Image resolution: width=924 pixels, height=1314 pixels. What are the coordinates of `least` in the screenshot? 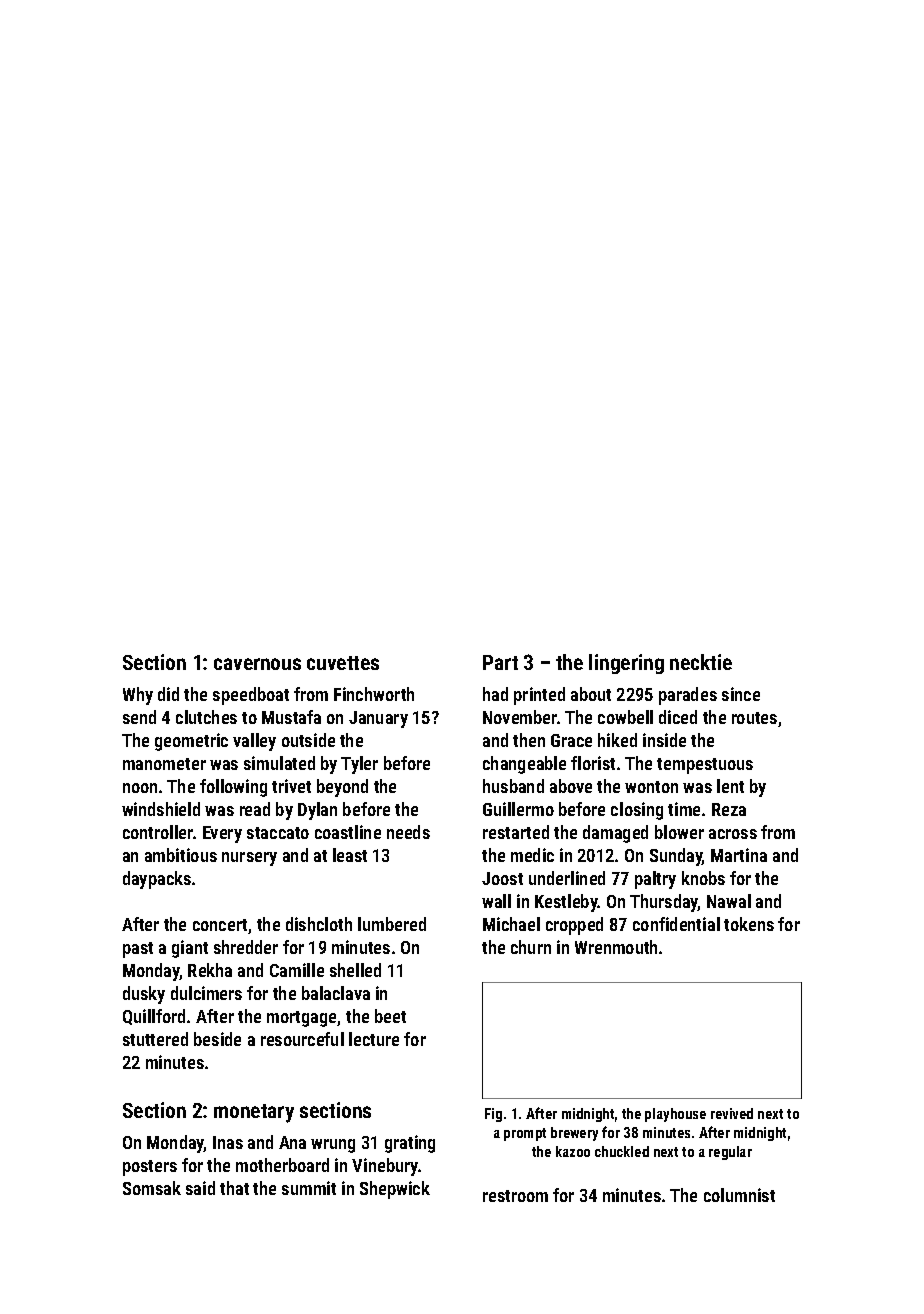 It's located at (350, 855).
